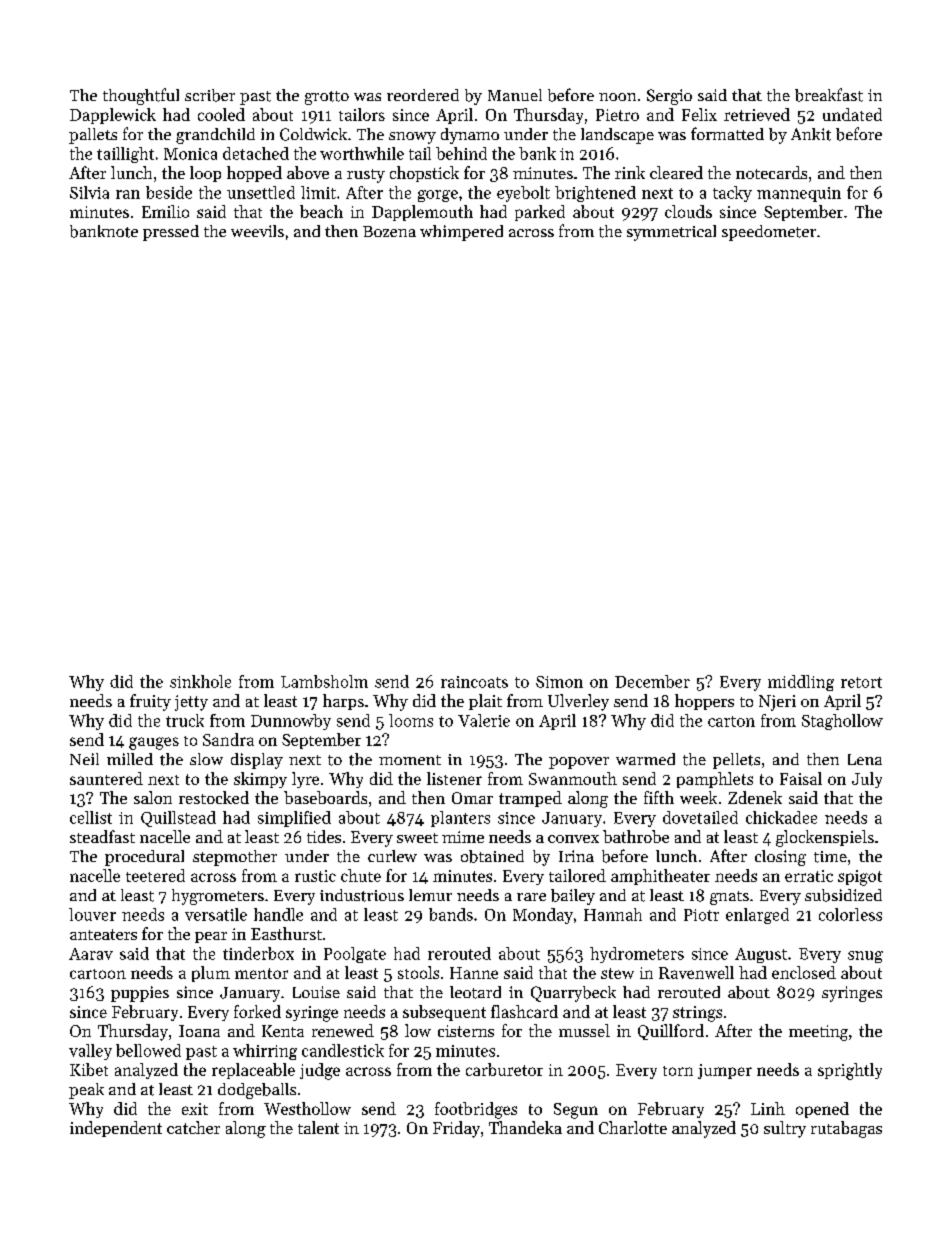  I want to click on Ankit, so click(811, 134).
